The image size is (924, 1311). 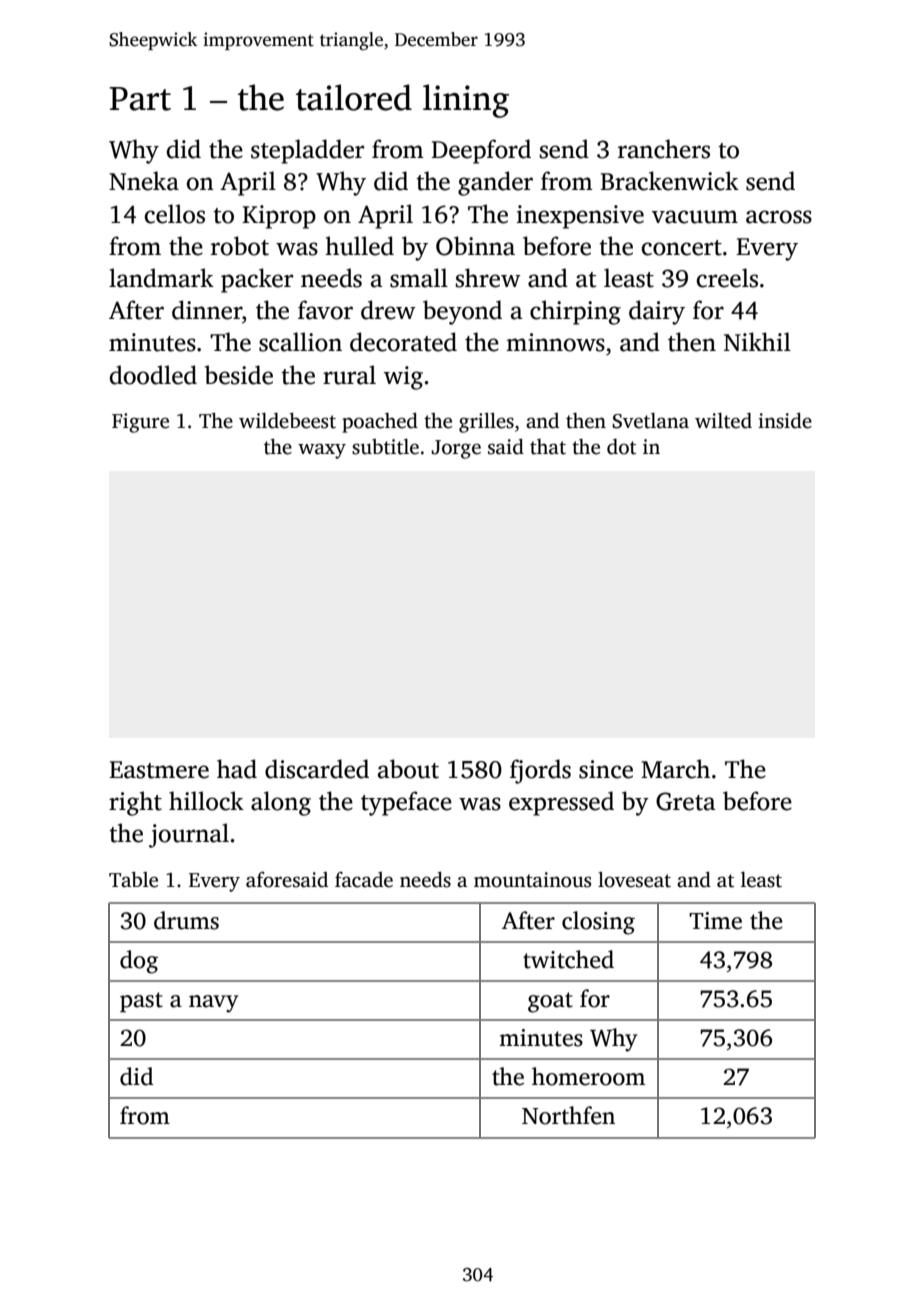 I want to click on Nikhil, so click(x=757, y=341).
